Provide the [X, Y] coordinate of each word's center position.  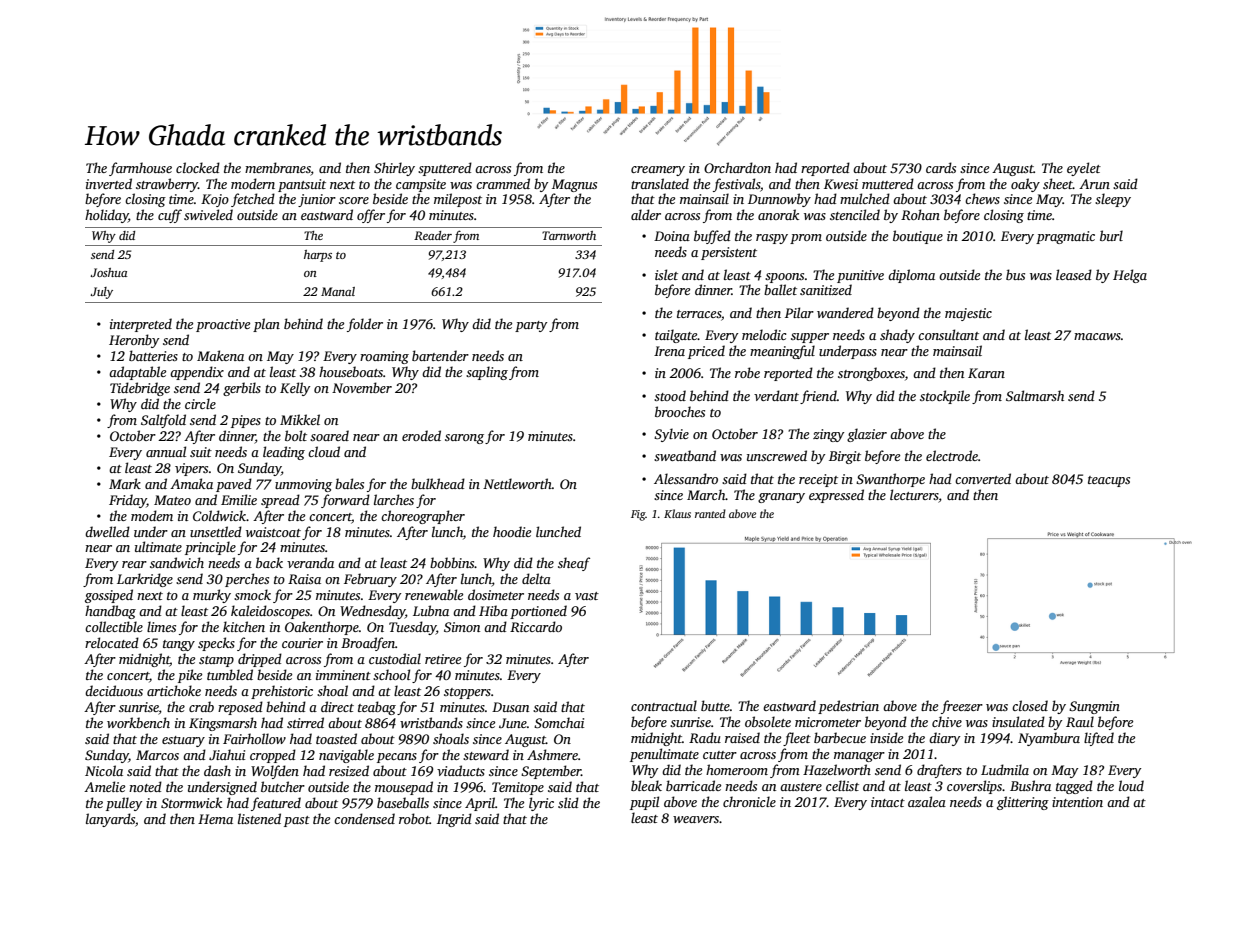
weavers [696, 819]
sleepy [1113, 200]
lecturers [914, 494]
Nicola [104, 770]
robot [414, 818]
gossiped [109, 596]
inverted [109, 183]
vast [587, 596]
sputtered [445, 169]
